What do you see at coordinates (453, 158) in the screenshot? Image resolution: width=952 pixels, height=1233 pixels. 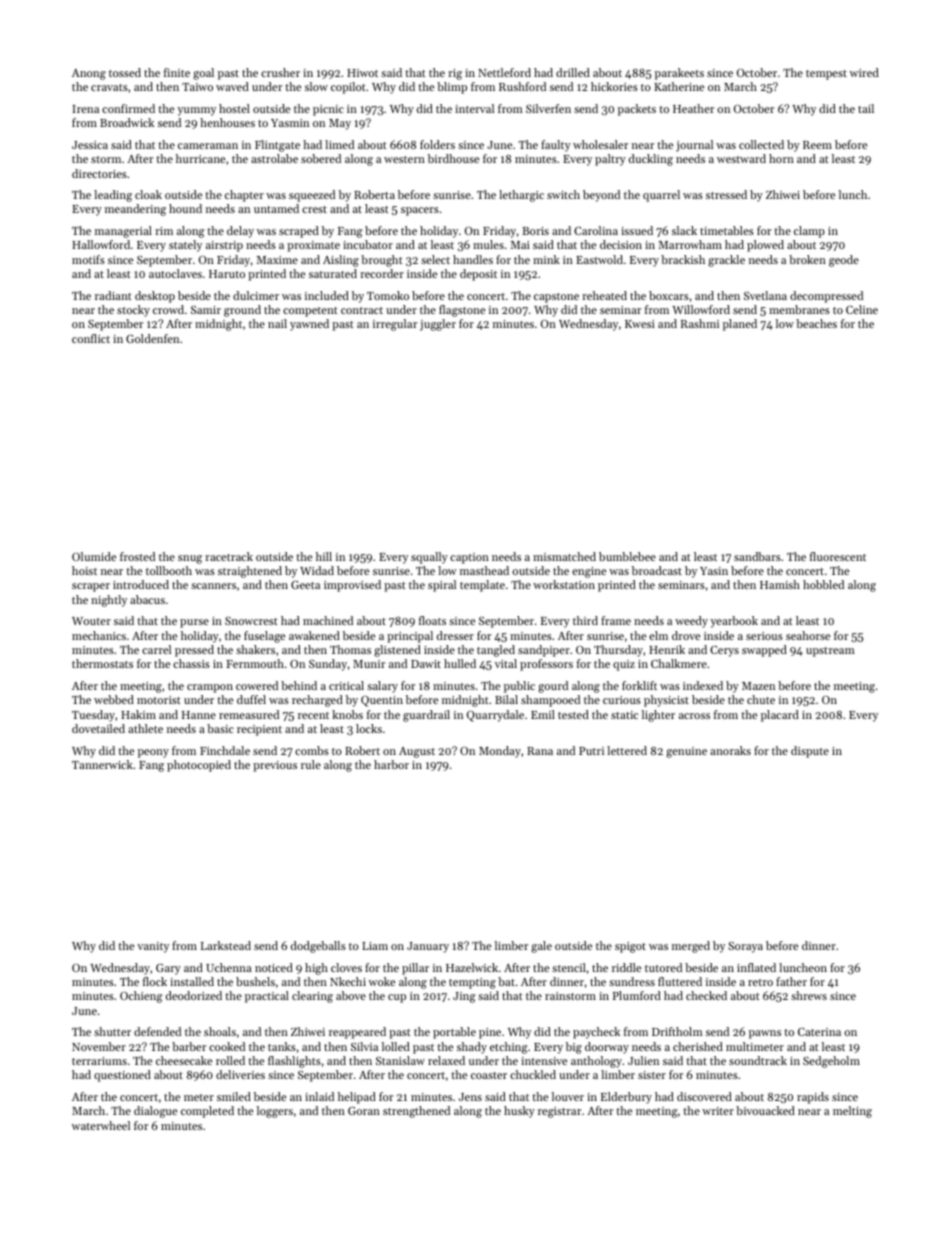 I see `birdhouse` at bounding box center [453, 158].
